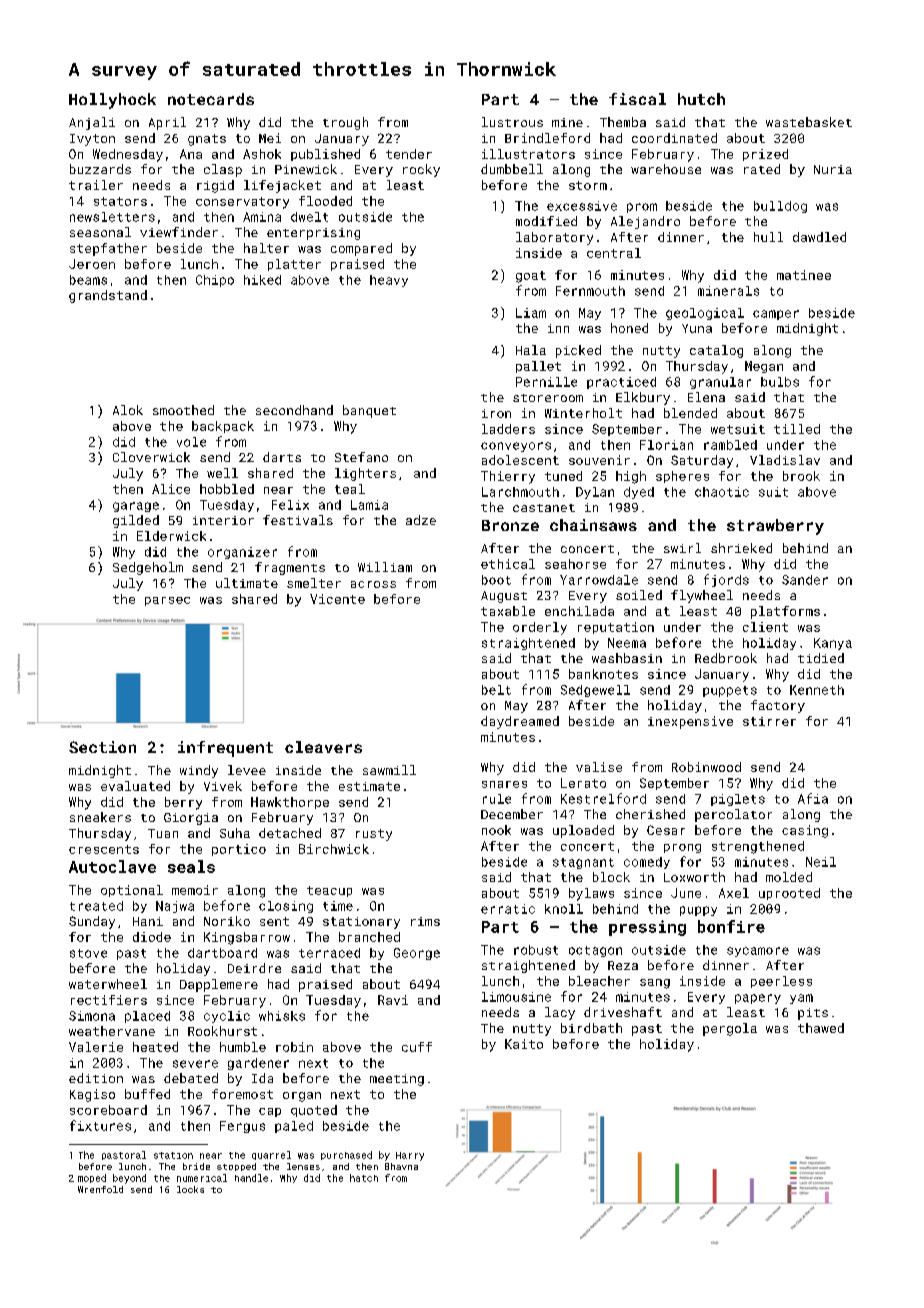 The width and height of the screenshot is (924, 1308). What do you see at coordinates (294, 265) in the screenshot?
I see `platter` at bounding box center [294, 265].
